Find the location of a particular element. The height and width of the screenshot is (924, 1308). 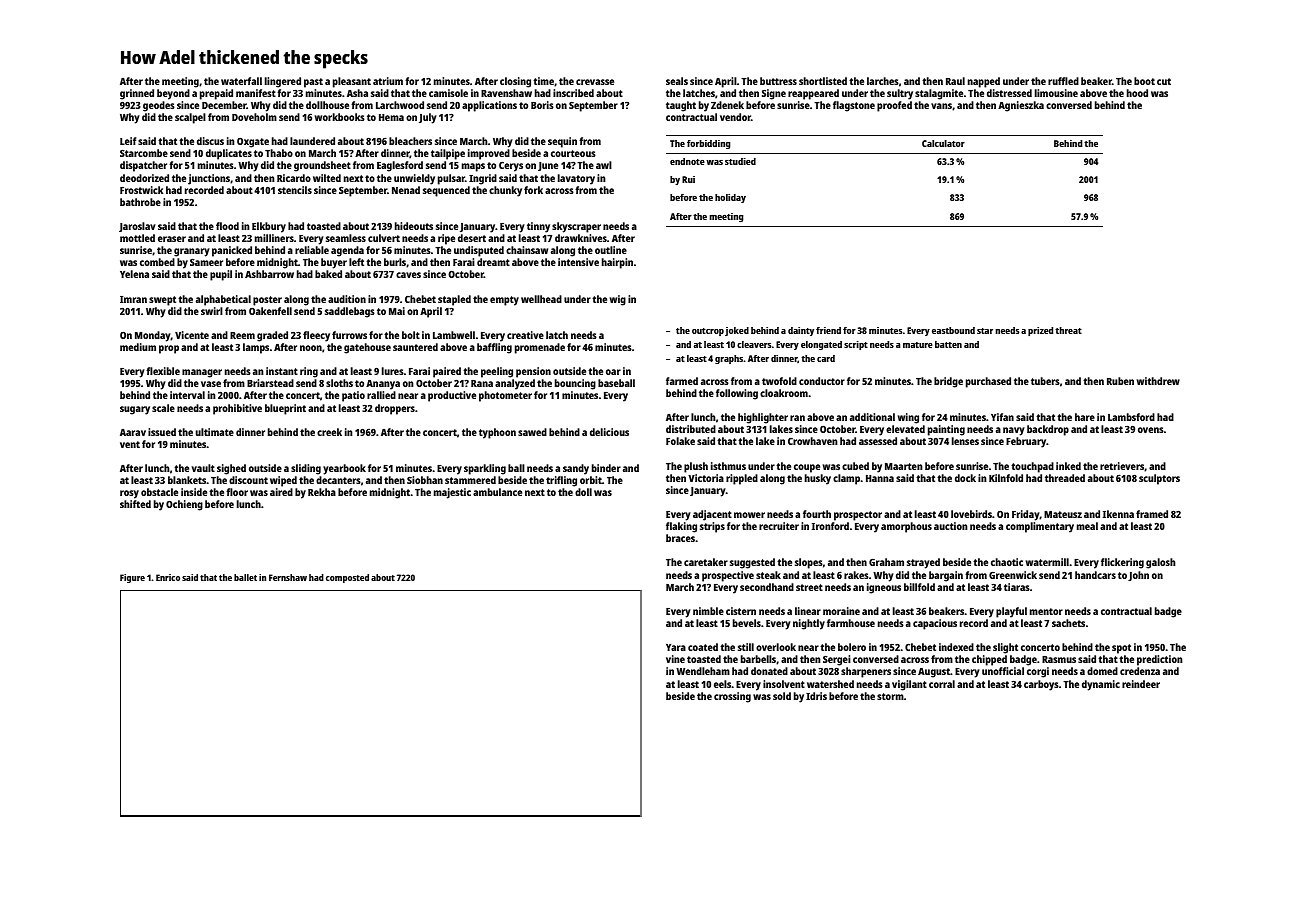

atrium is located at coordinates (388, 81).
